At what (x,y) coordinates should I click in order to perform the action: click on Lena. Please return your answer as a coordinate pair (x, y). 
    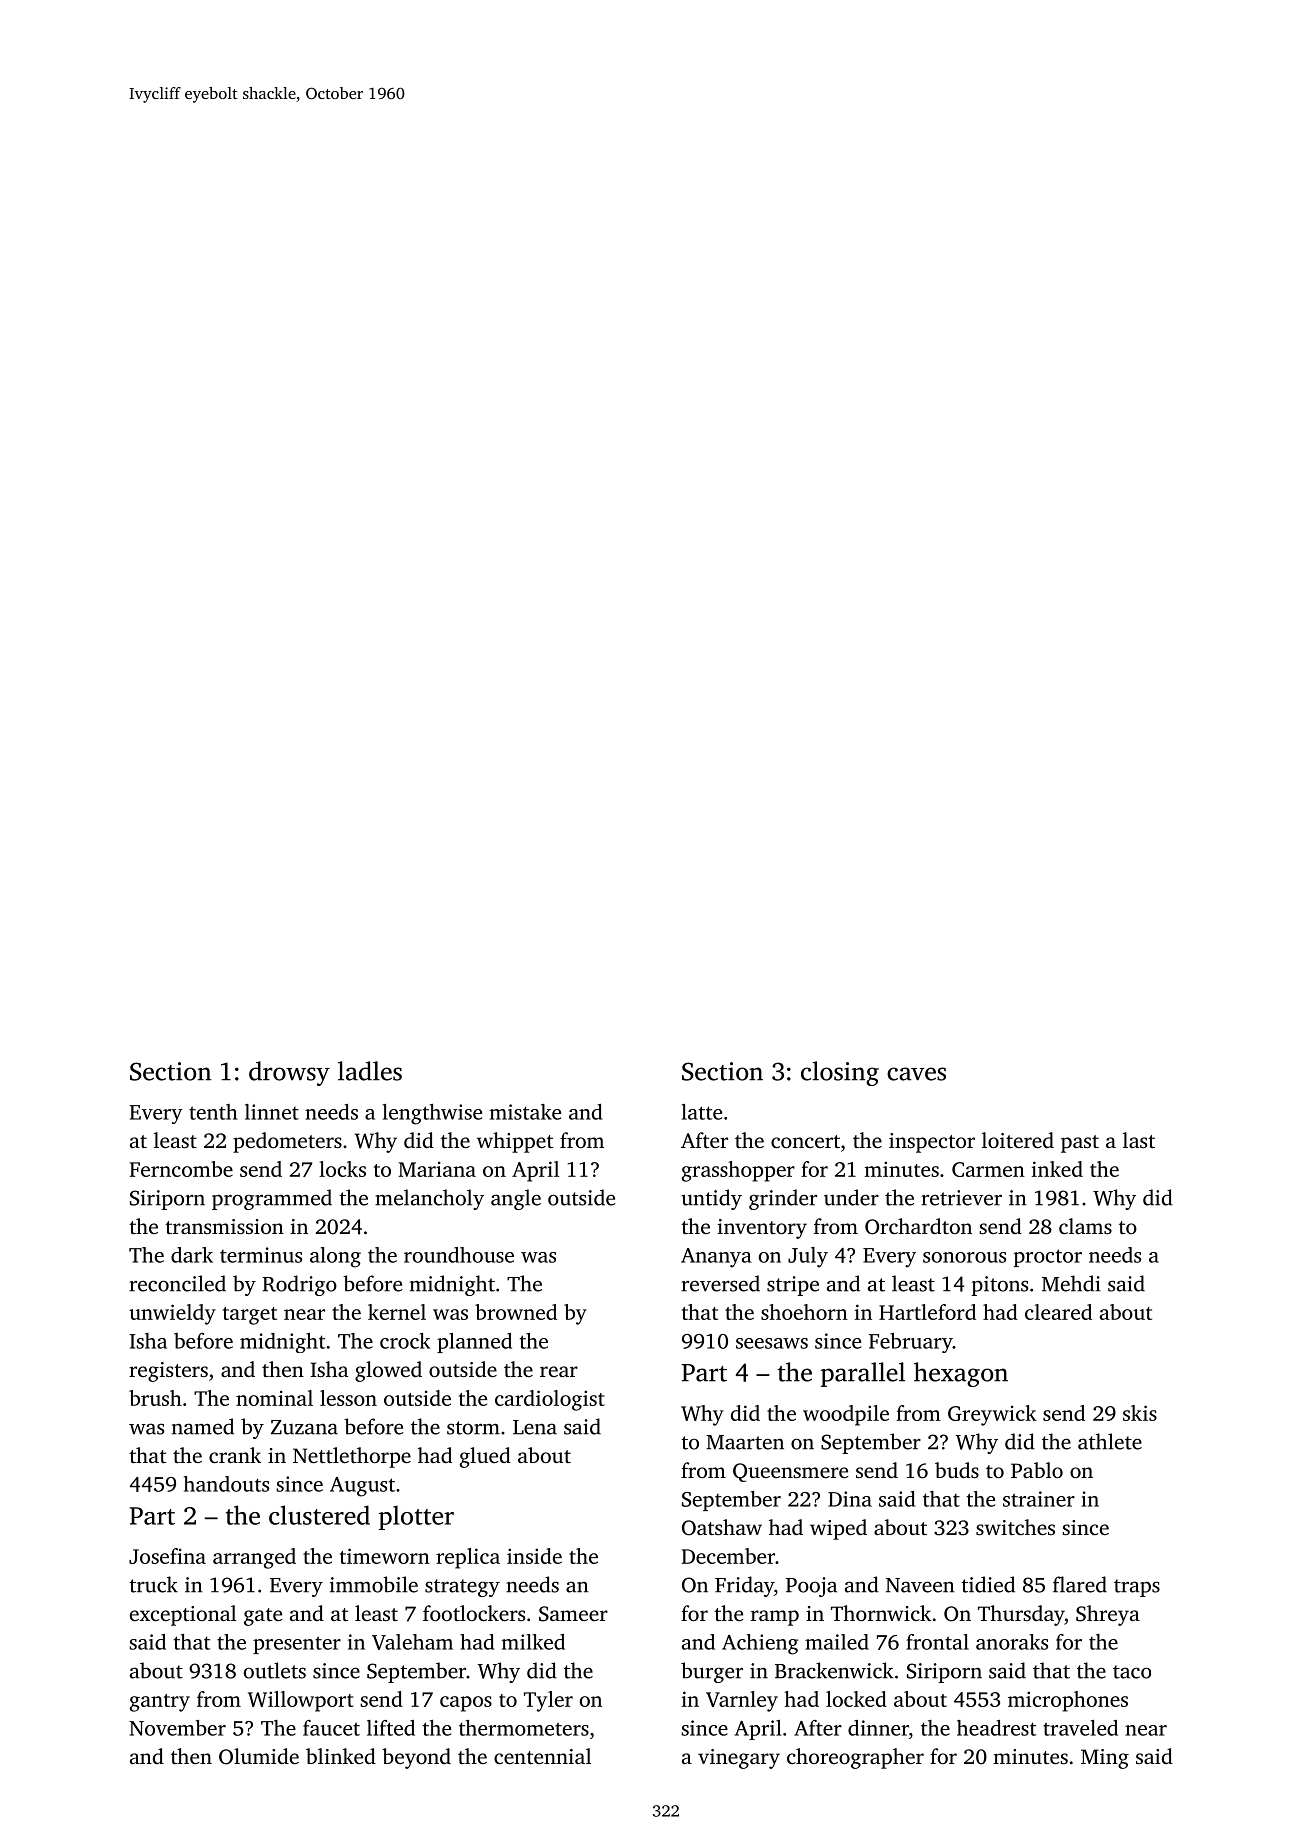
    Looking at the image, I should click on (535, 1427).
